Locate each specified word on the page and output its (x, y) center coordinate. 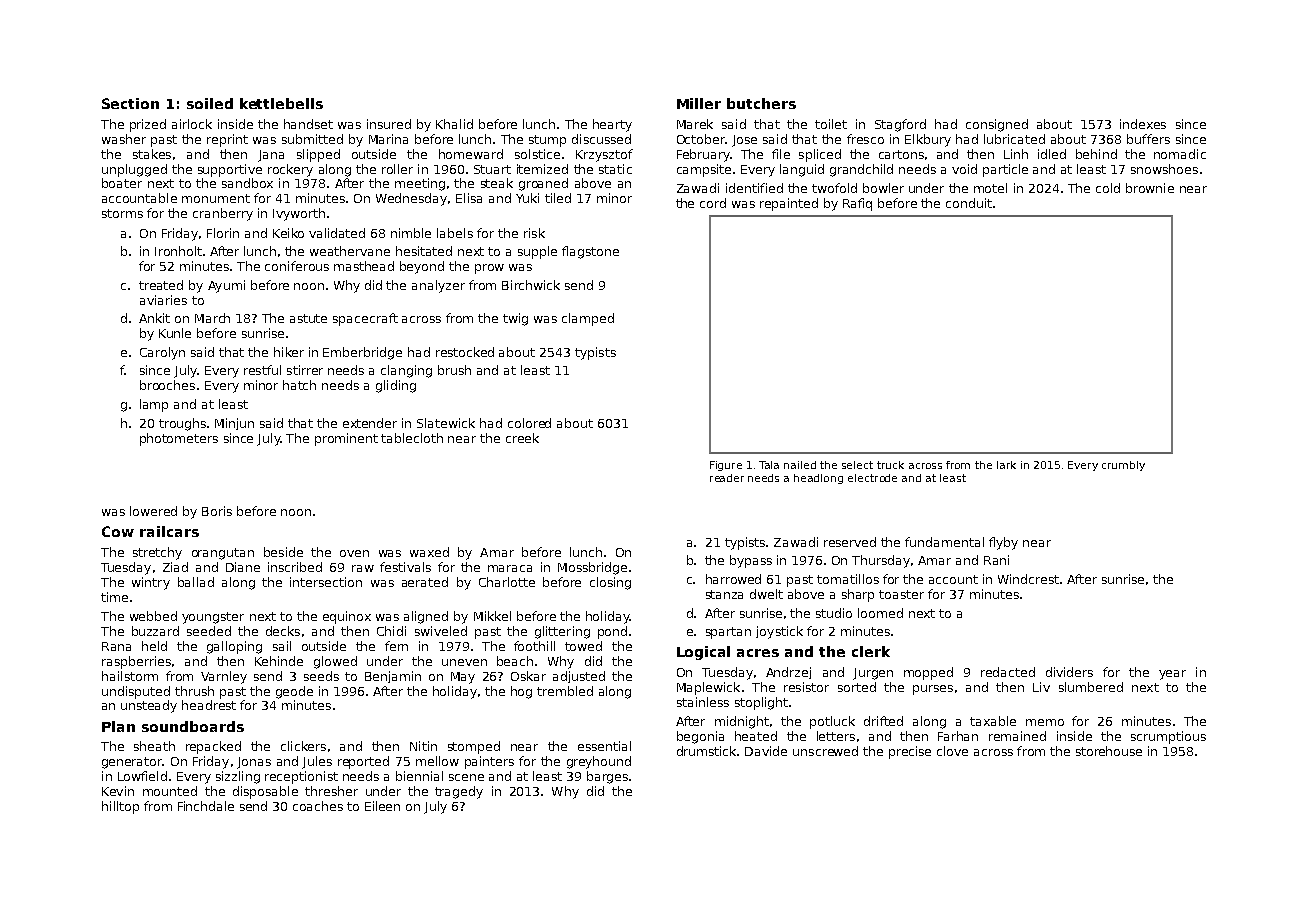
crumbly (1123, 466)
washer (124, 139)
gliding (396, 386)
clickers (303, 746)
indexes (1143, 124)
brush (454, 370)
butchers (761, 103)
